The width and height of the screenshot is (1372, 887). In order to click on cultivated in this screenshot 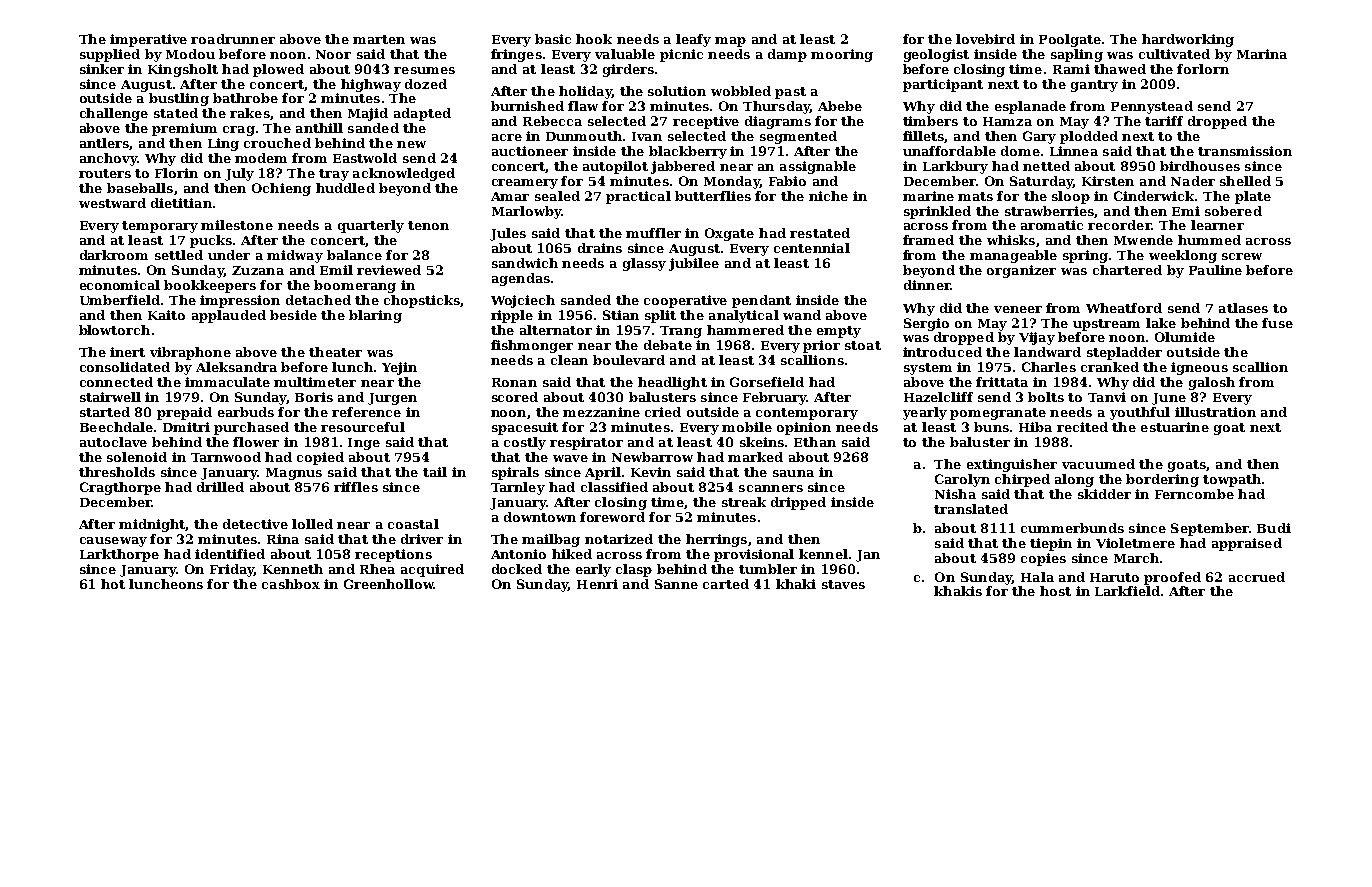, I will do `click(1174, 54)`.
